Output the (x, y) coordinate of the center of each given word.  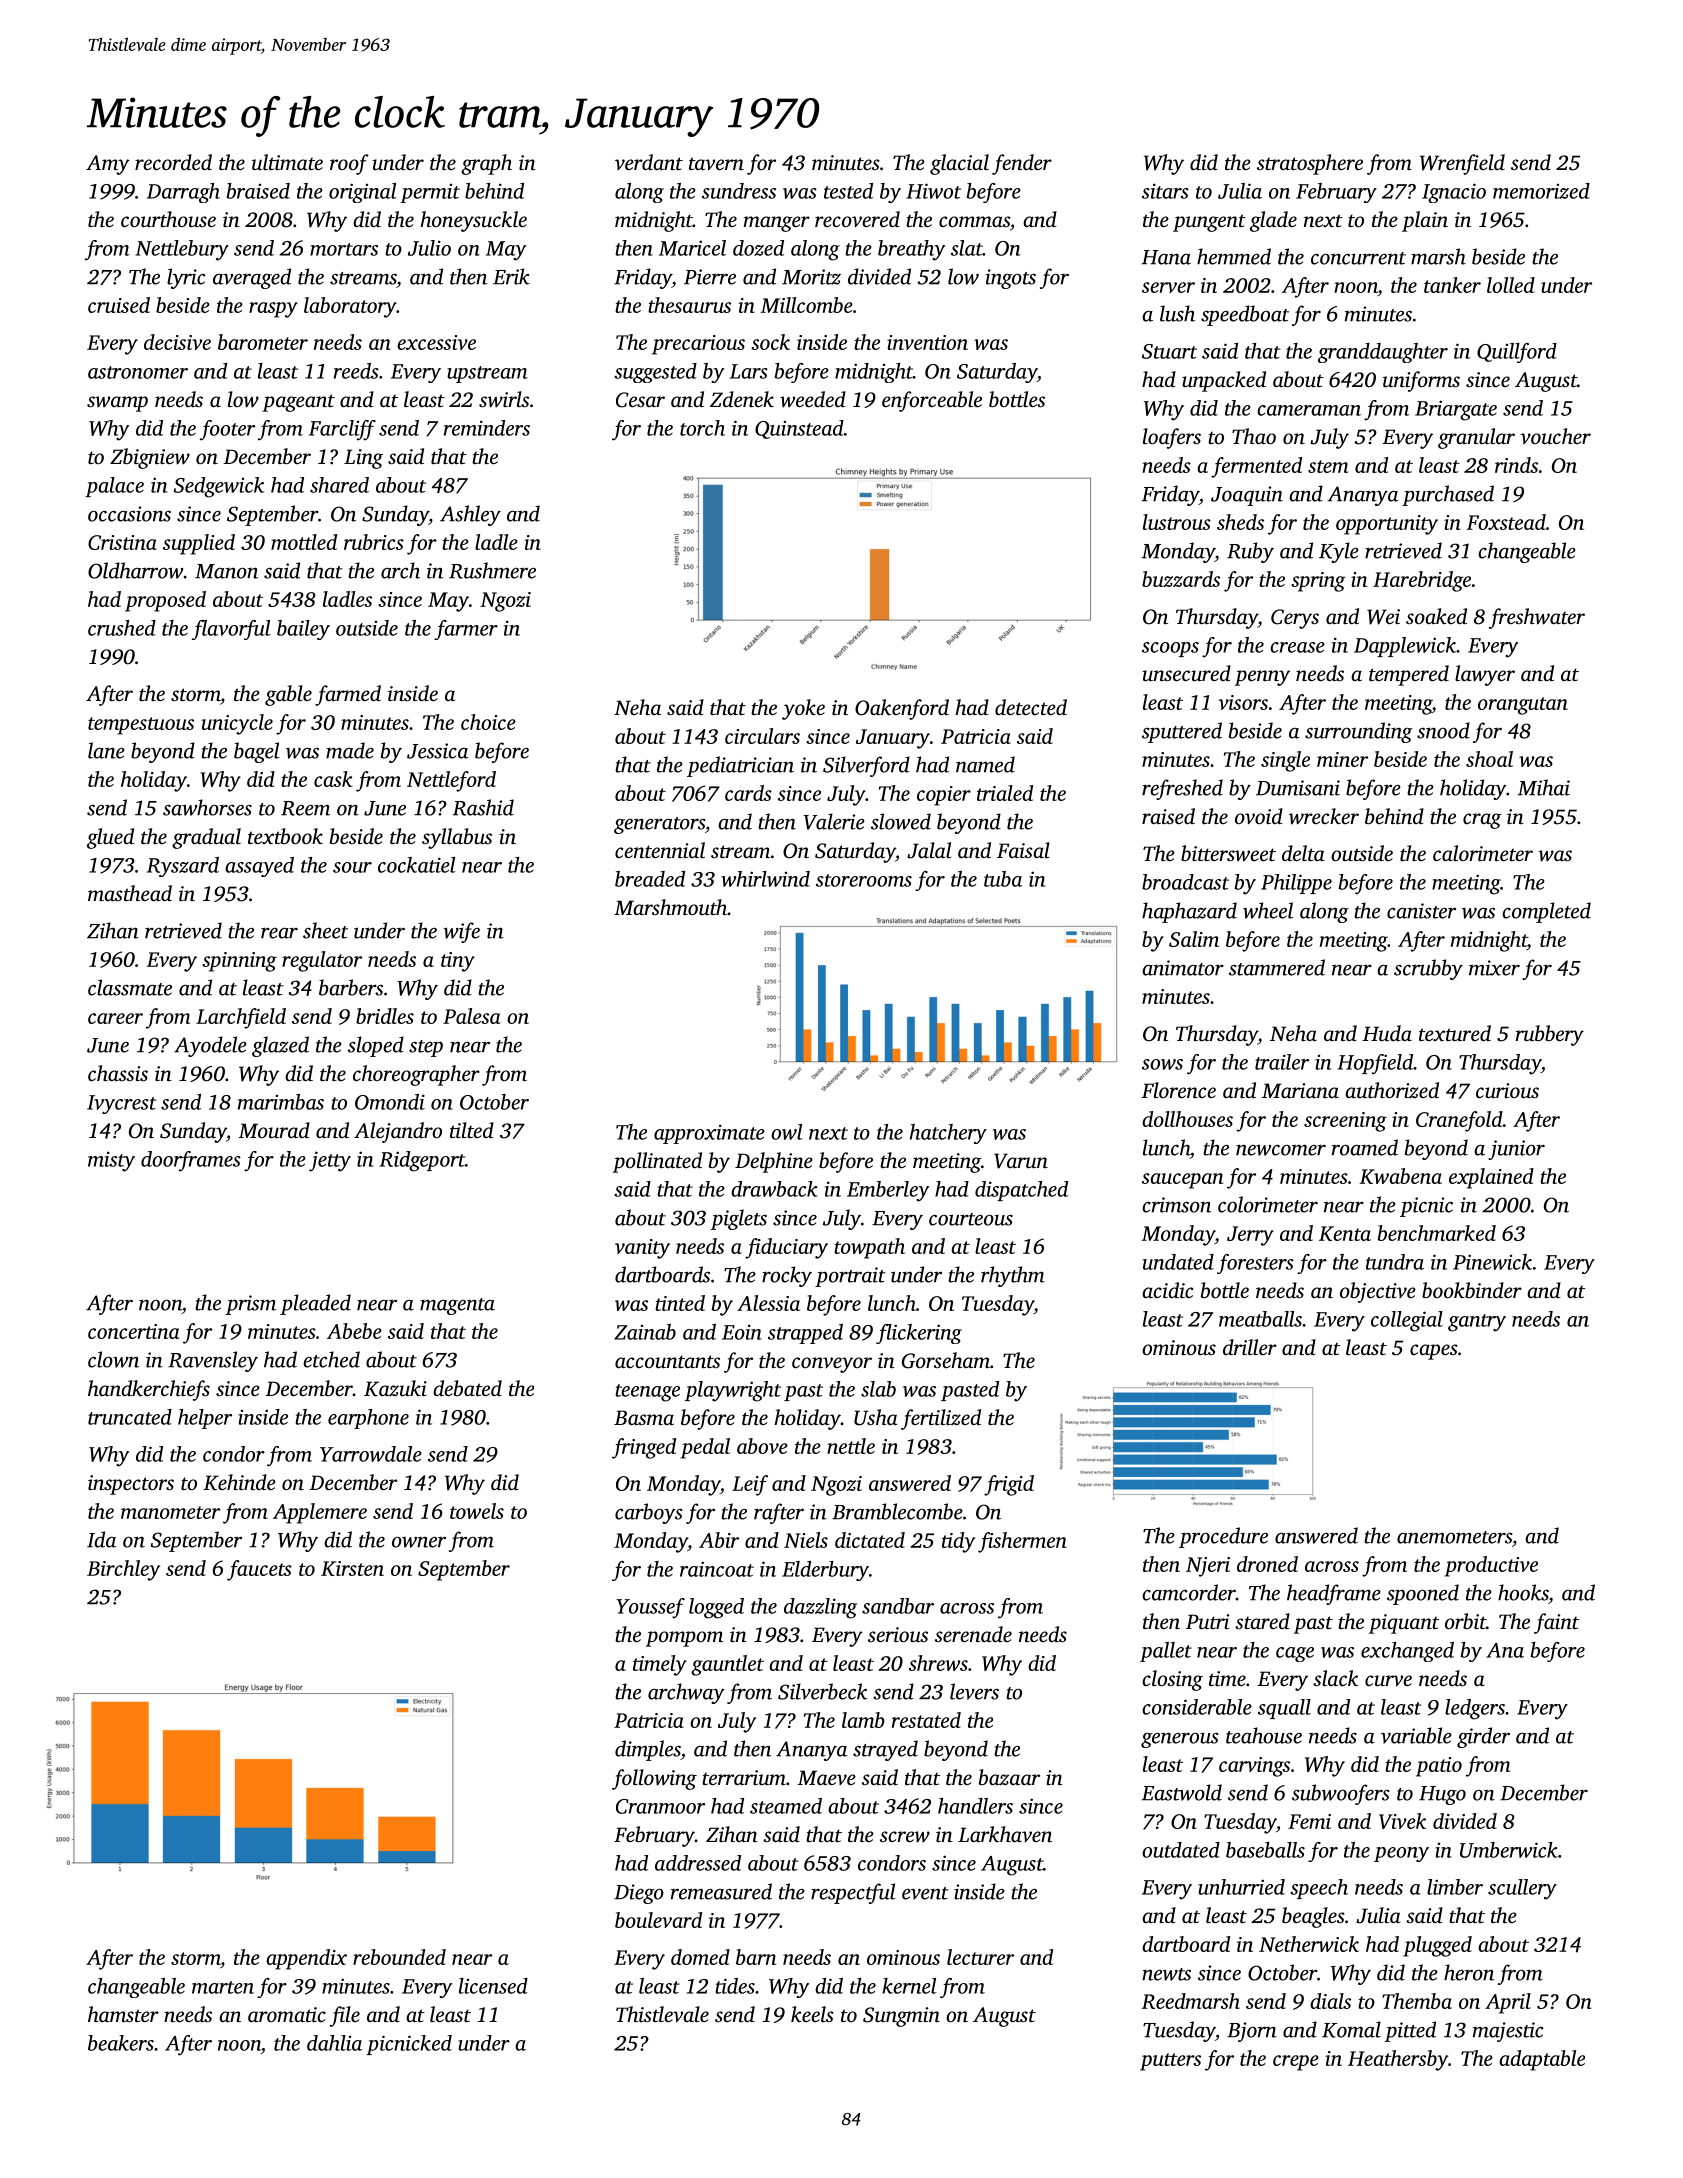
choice (488, 722)
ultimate (287, 162)
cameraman (1309, 410)
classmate (130, 987)
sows (1162, 1064)
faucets (259, 1570)
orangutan (1523, 706)
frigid (1009, 1485)
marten (223, 1987)
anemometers (1454, 1537)
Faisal (1023, 850)
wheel (1268, 910)
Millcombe (807, 305)
